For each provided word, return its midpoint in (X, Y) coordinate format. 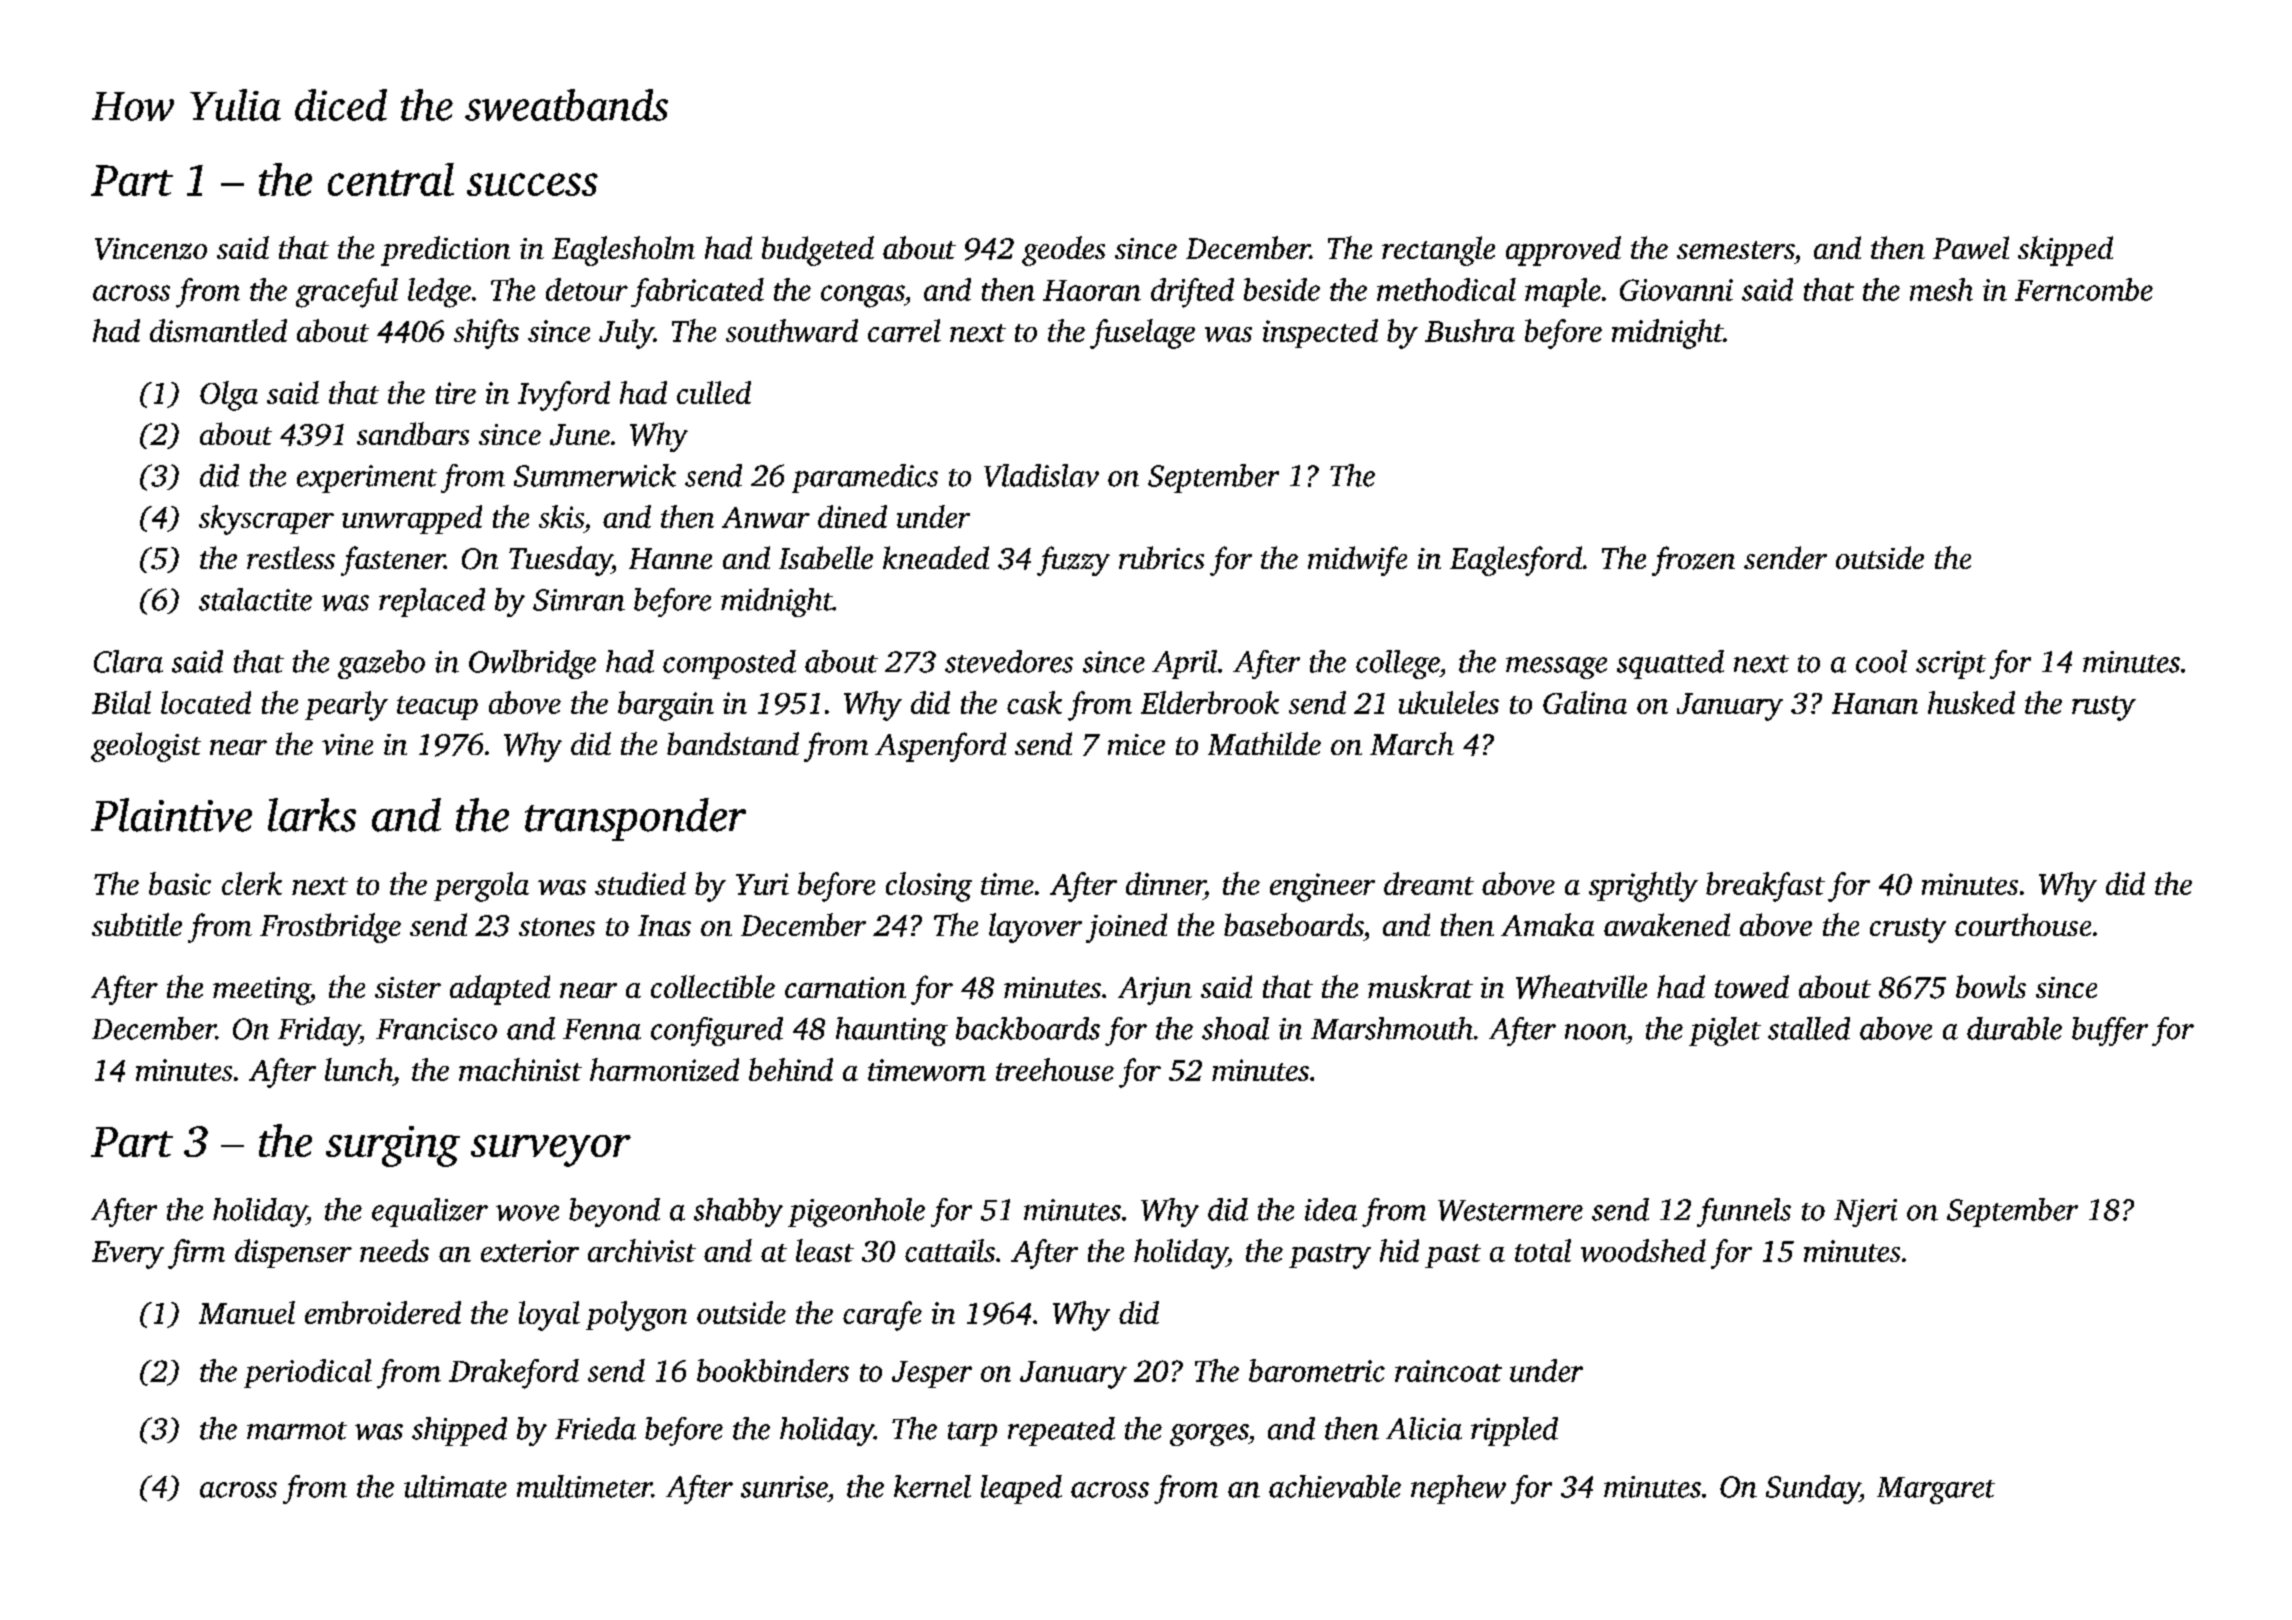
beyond (614, 1212)
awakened (1667, 924)
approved (1563, 251)
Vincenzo (151, 249)
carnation (845, 987)
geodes (1063, 251)
